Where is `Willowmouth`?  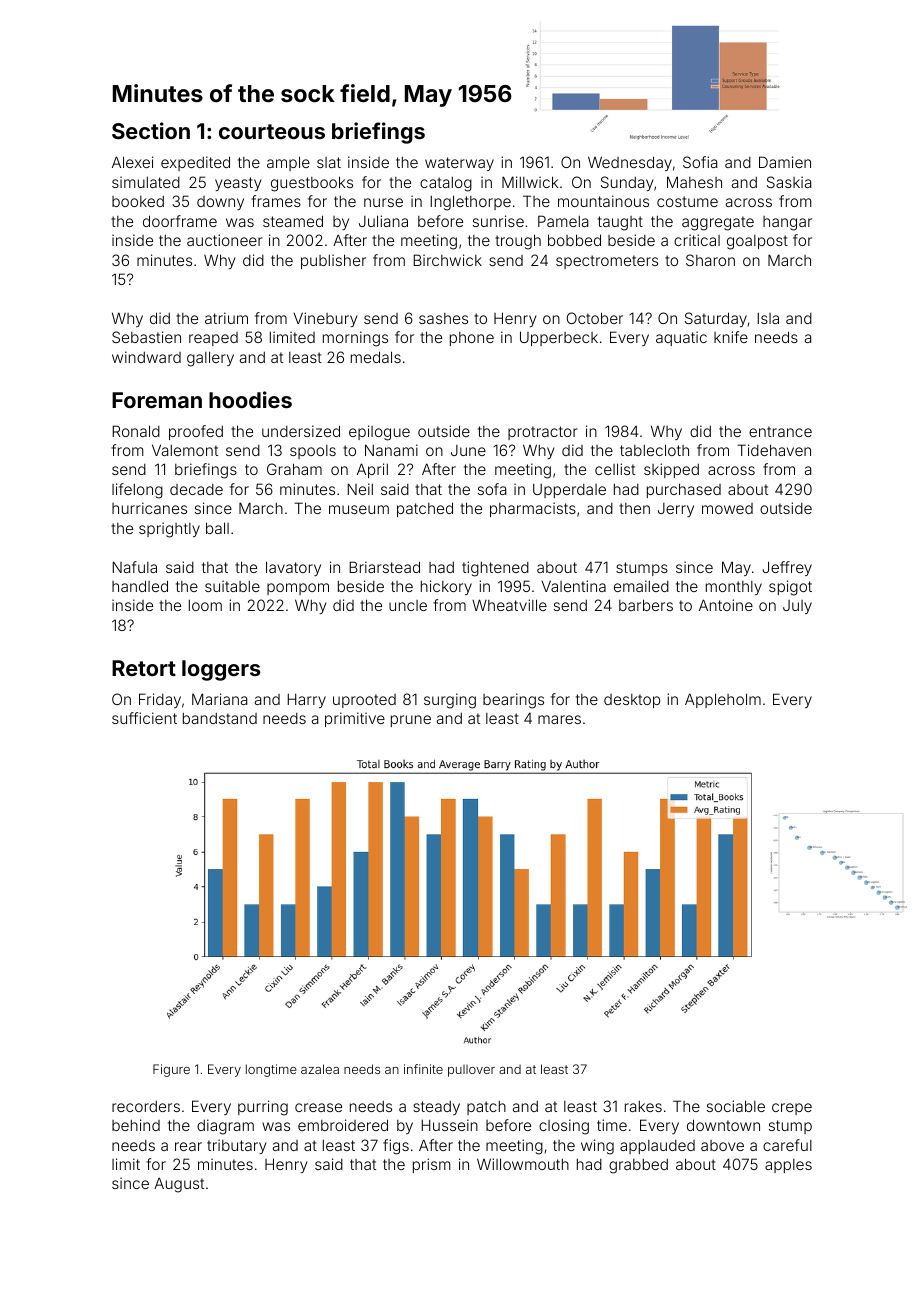 Willowmouth is located at coordinates (523, 1164).
